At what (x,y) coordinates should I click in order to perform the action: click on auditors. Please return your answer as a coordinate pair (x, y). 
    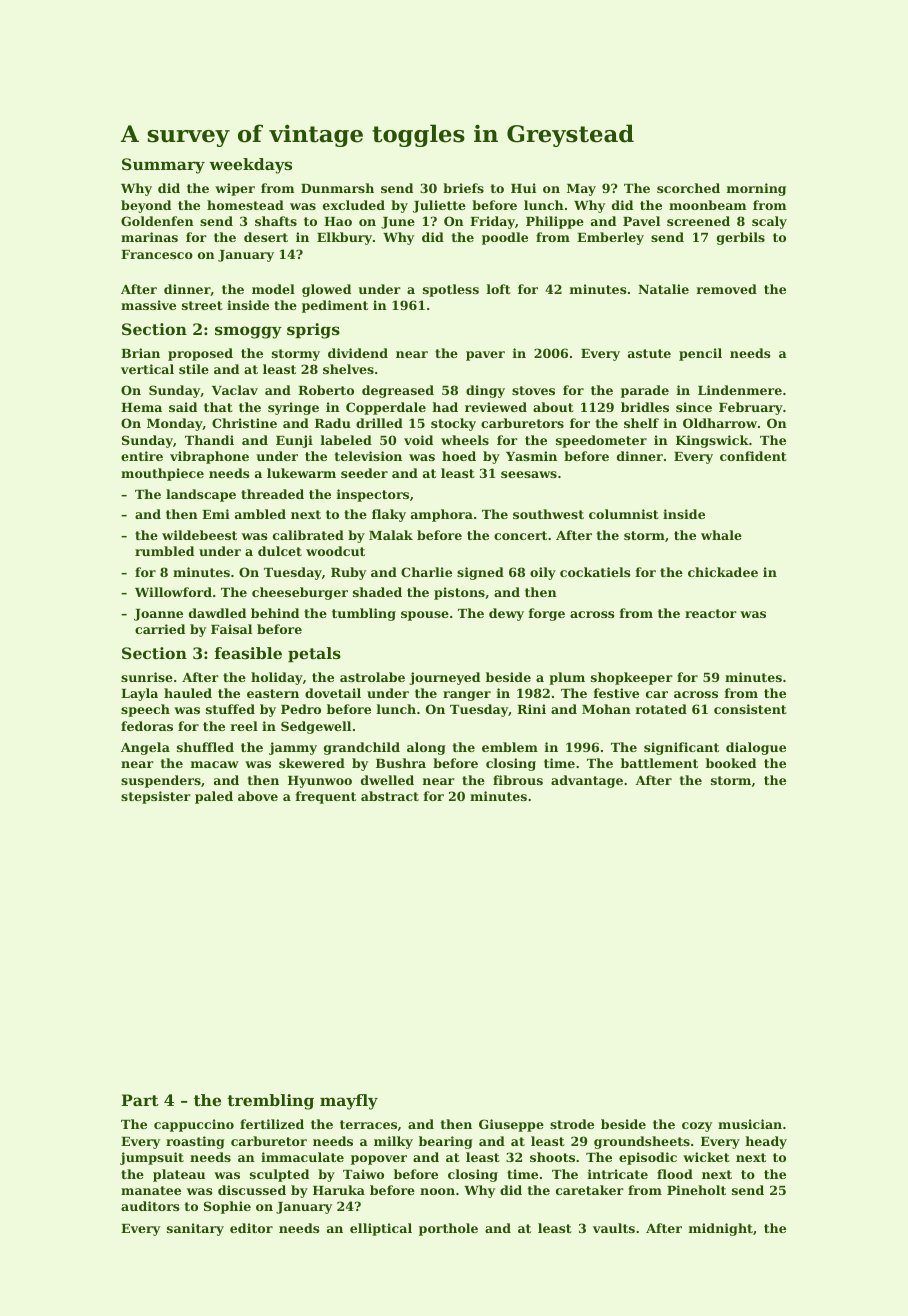
    Looking at the image, I should click on (150, 1206).
